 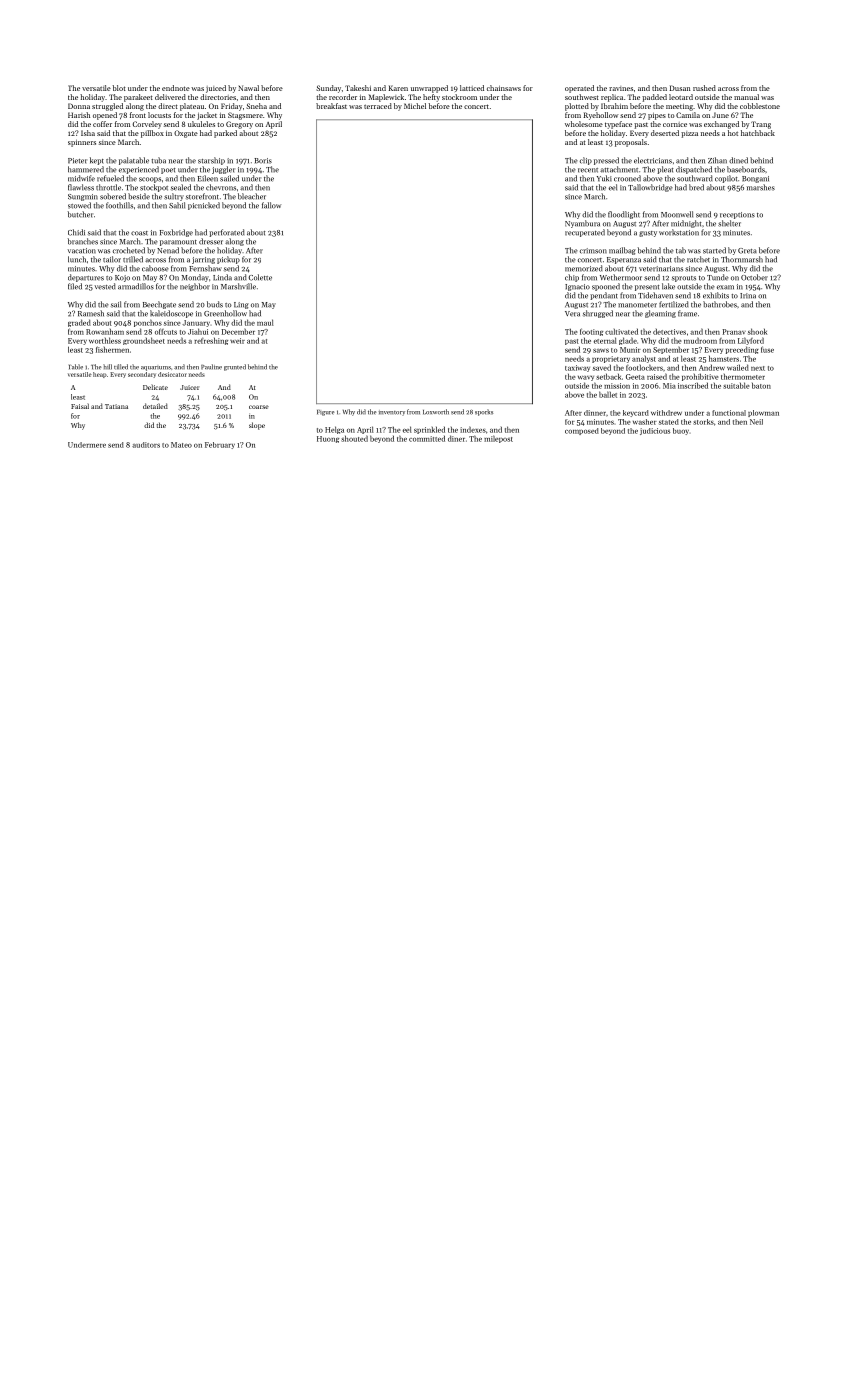 I want to click on Colette, so click(x=260, y=277).
